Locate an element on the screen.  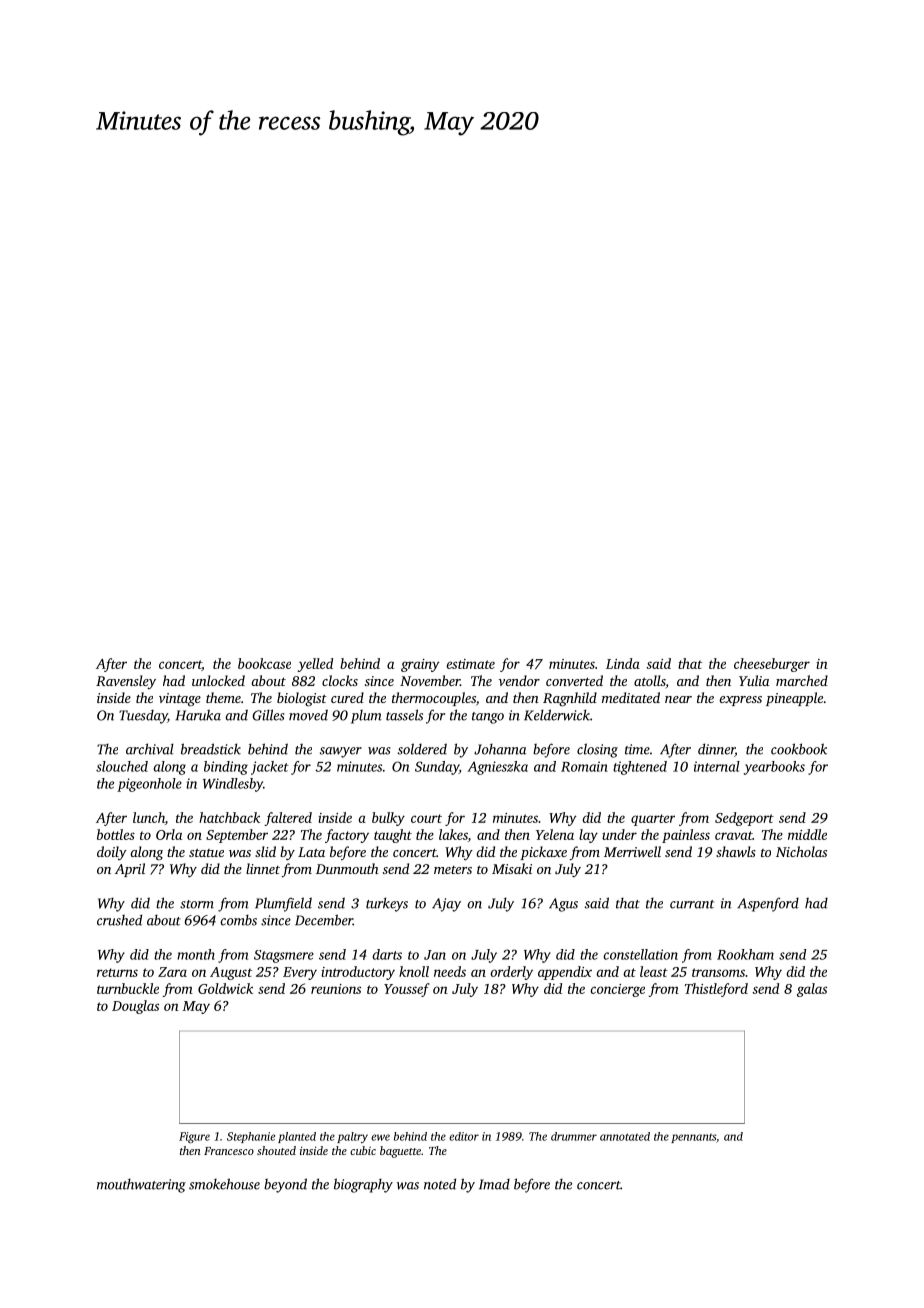
Tuesday is located at coordinates (143, 717).
